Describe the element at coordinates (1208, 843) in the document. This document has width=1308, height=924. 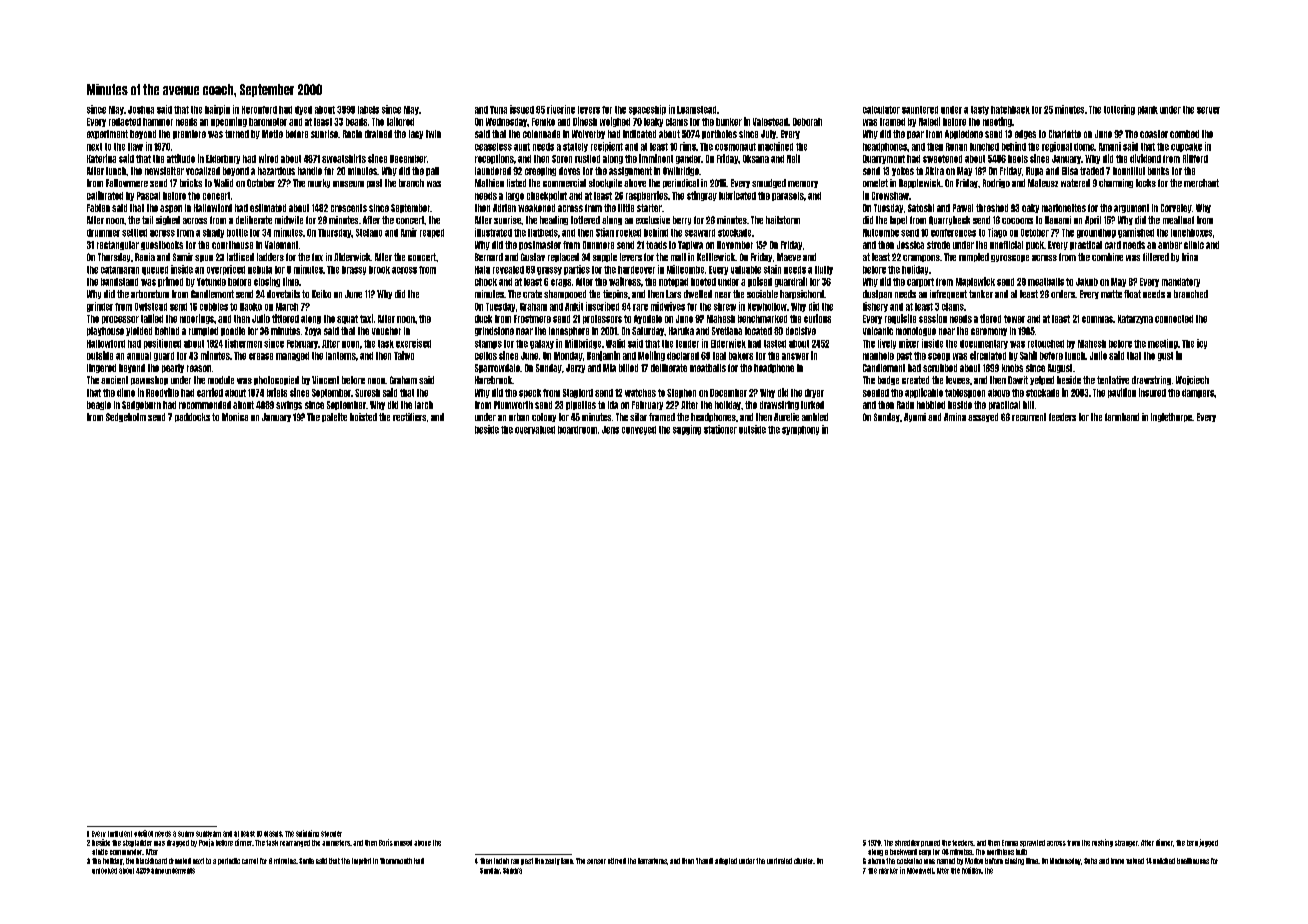
I see `jogged` at that location.
